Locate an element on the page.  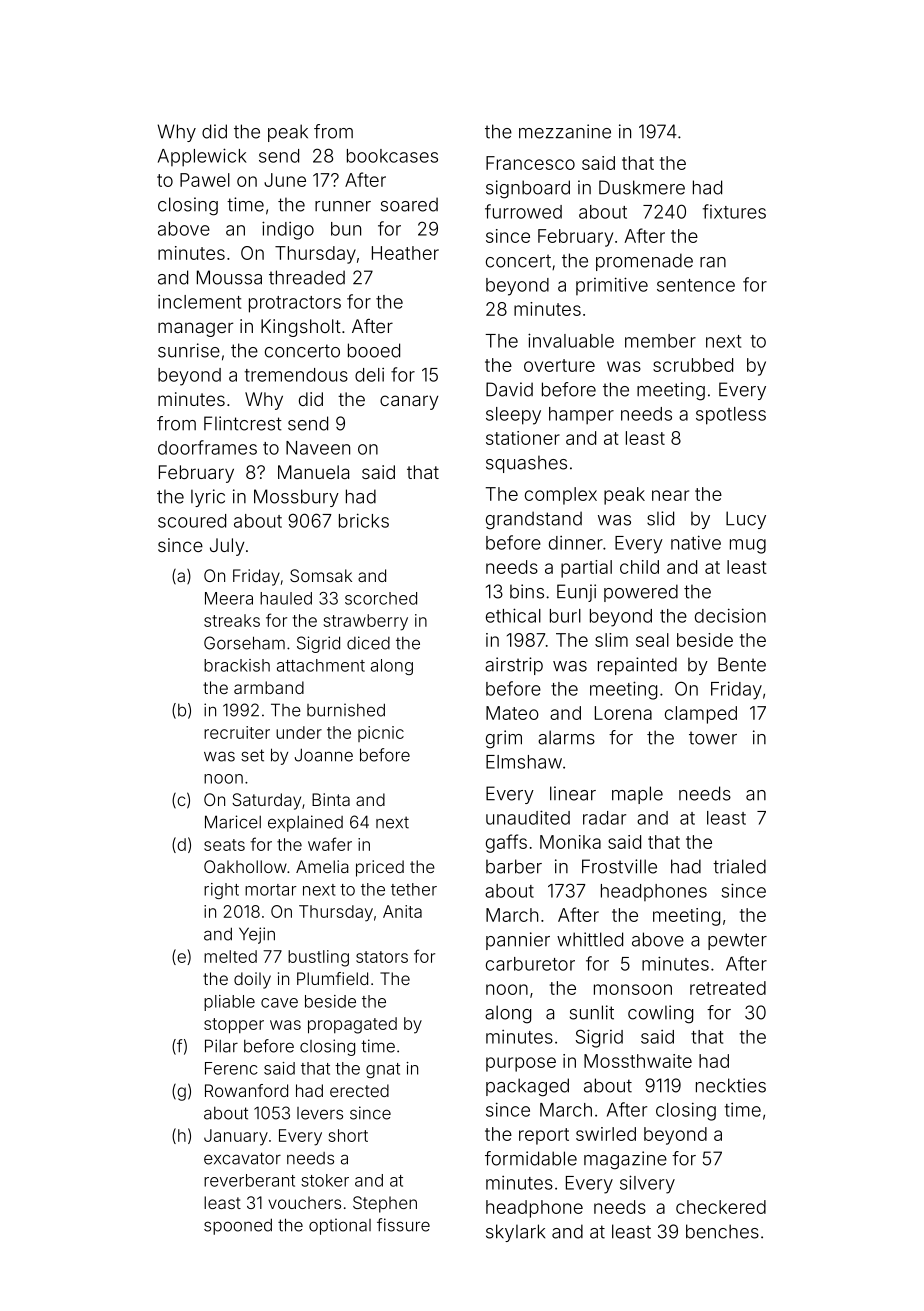
dinner is located at coordinates (576, 543).
